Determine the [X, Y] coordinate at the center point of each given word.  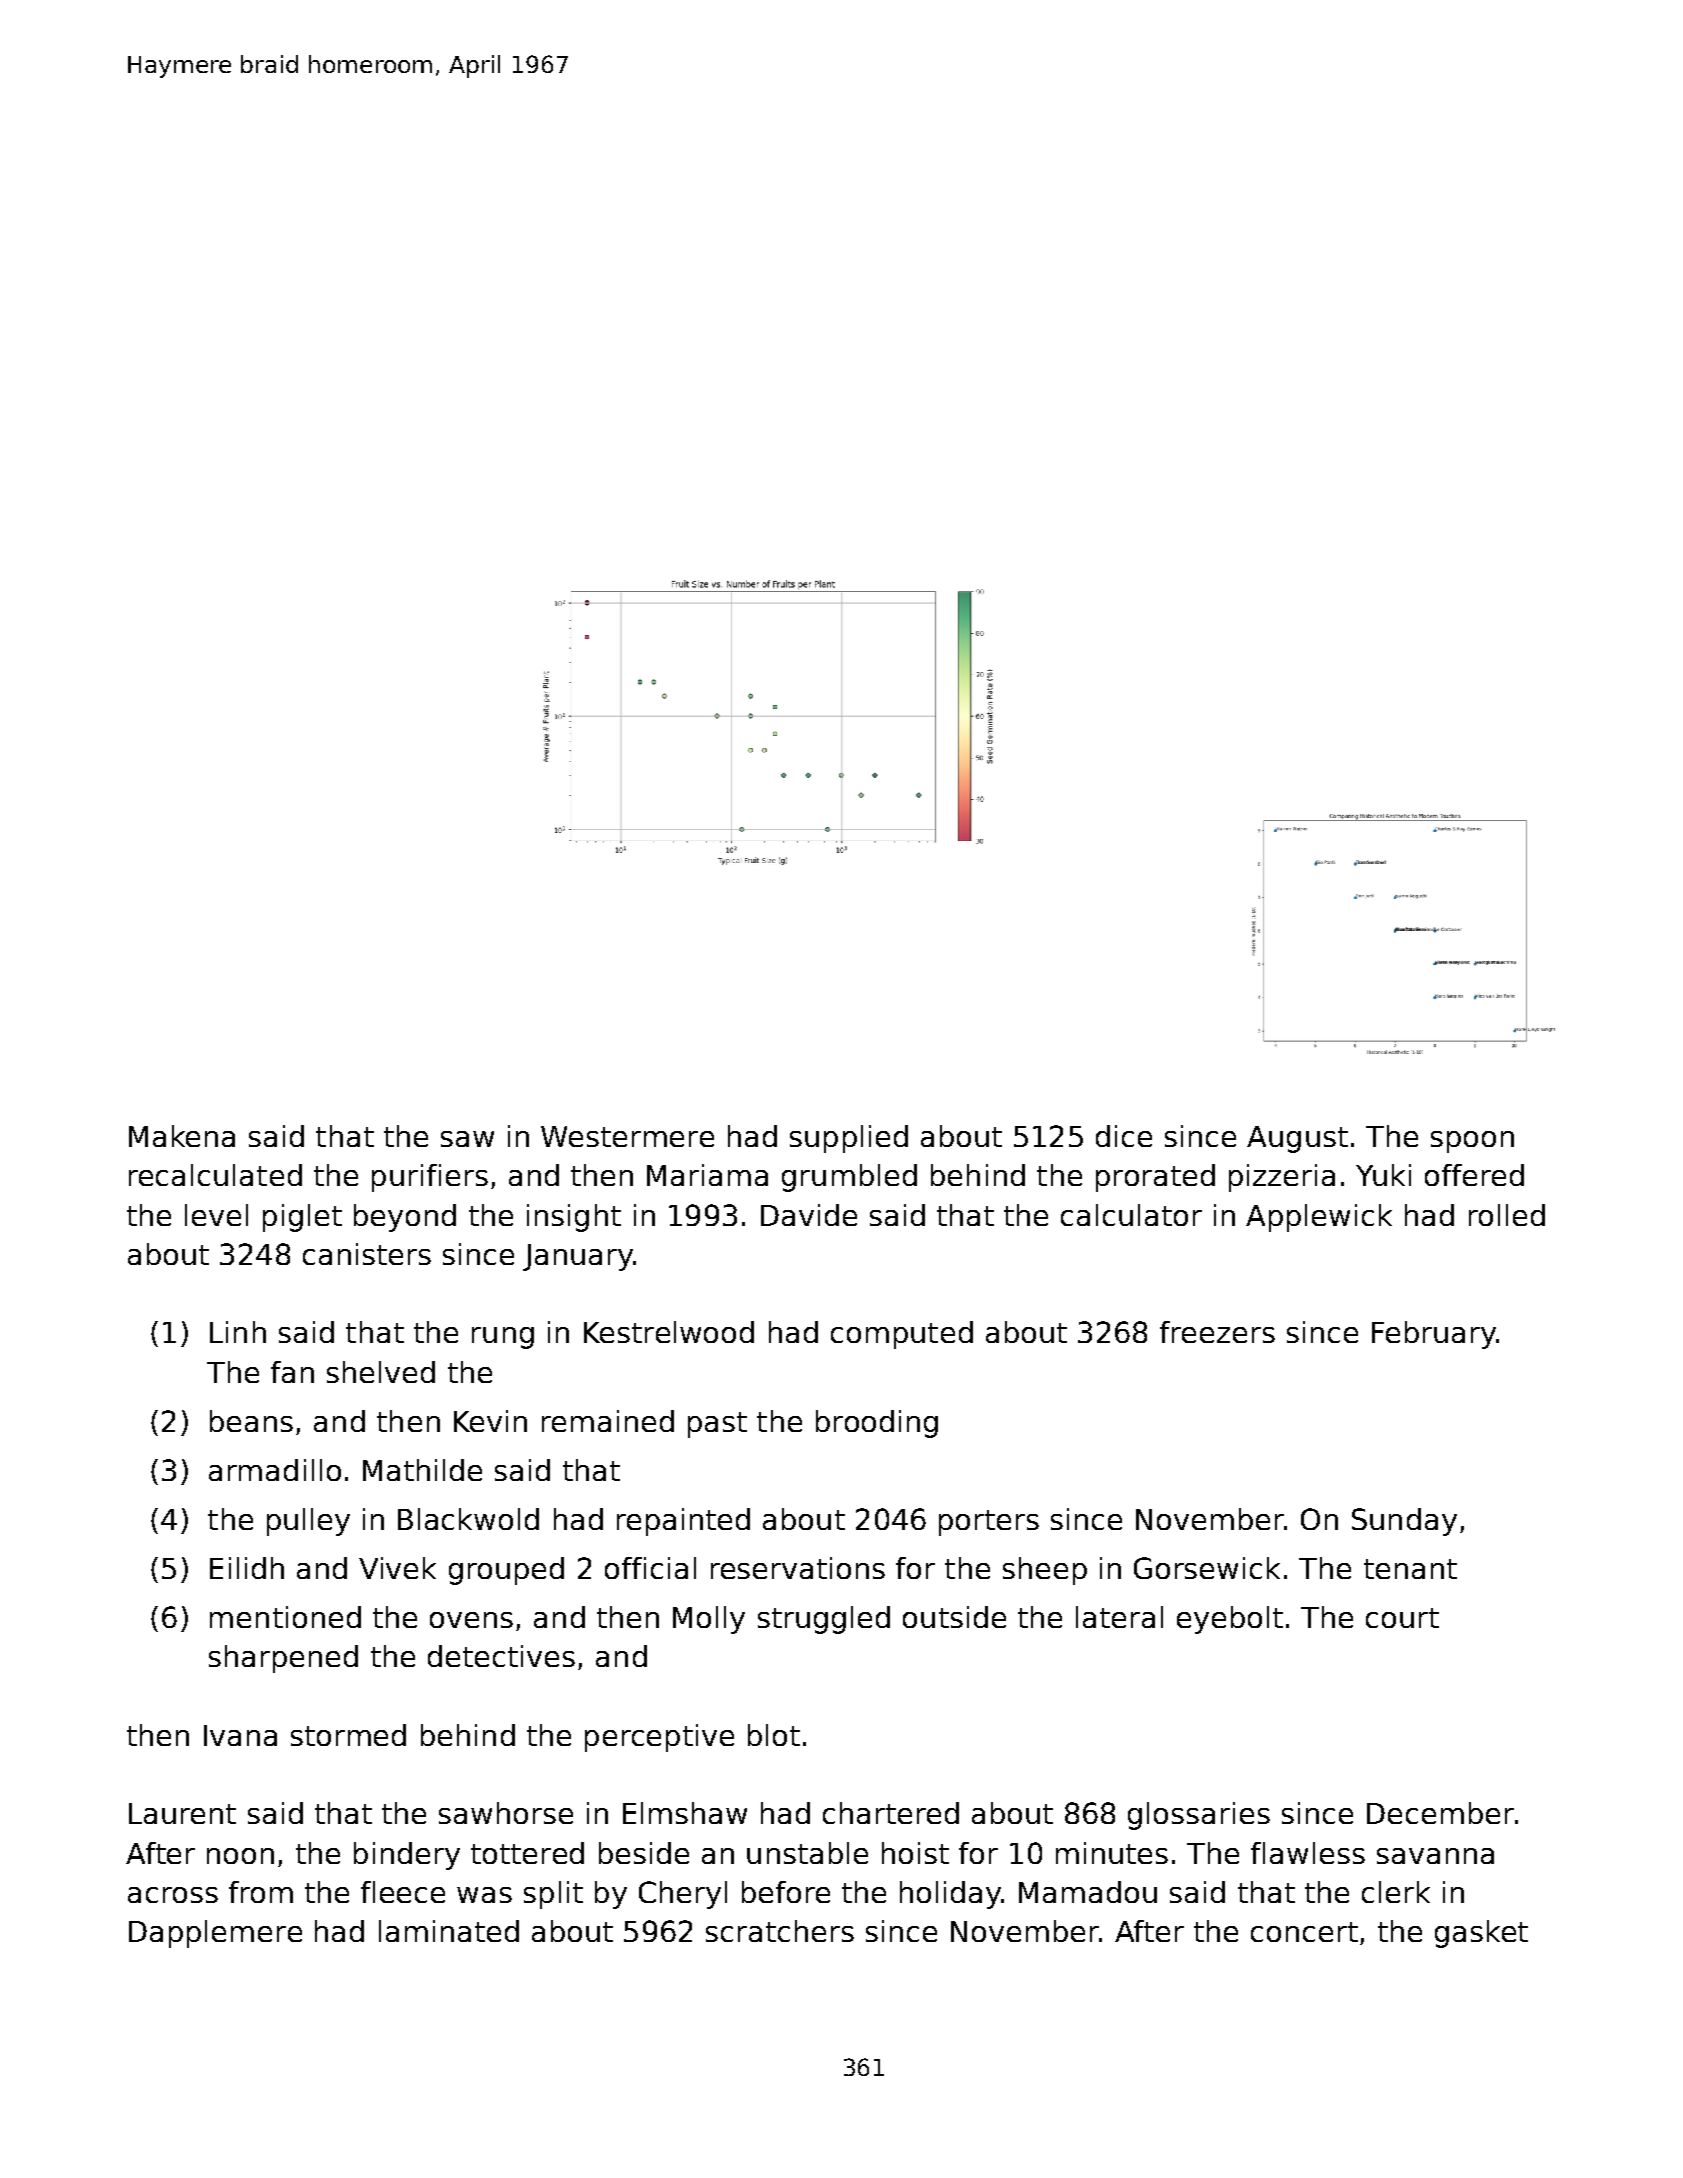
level [216, 1215]
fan [292, 1372]
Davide [809, 1215]
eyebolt [1230, 1620]
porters [989, 1523]
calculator [1131, 1215]
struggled [824, 1620]
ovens [471, 1620]
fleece [403, 1892]
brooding [877, 1424]
